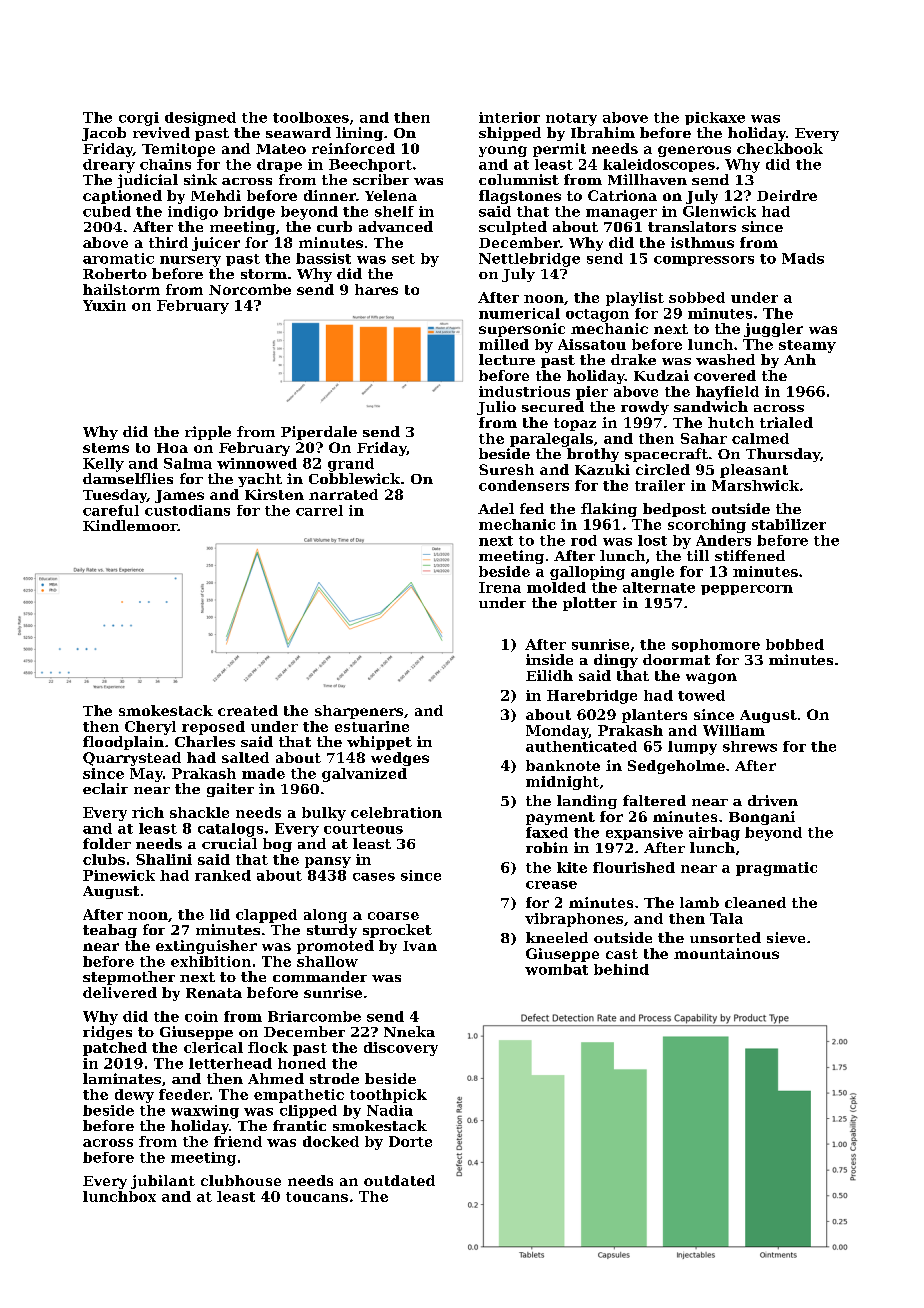  I want to click on interior, so click(509, 117).
